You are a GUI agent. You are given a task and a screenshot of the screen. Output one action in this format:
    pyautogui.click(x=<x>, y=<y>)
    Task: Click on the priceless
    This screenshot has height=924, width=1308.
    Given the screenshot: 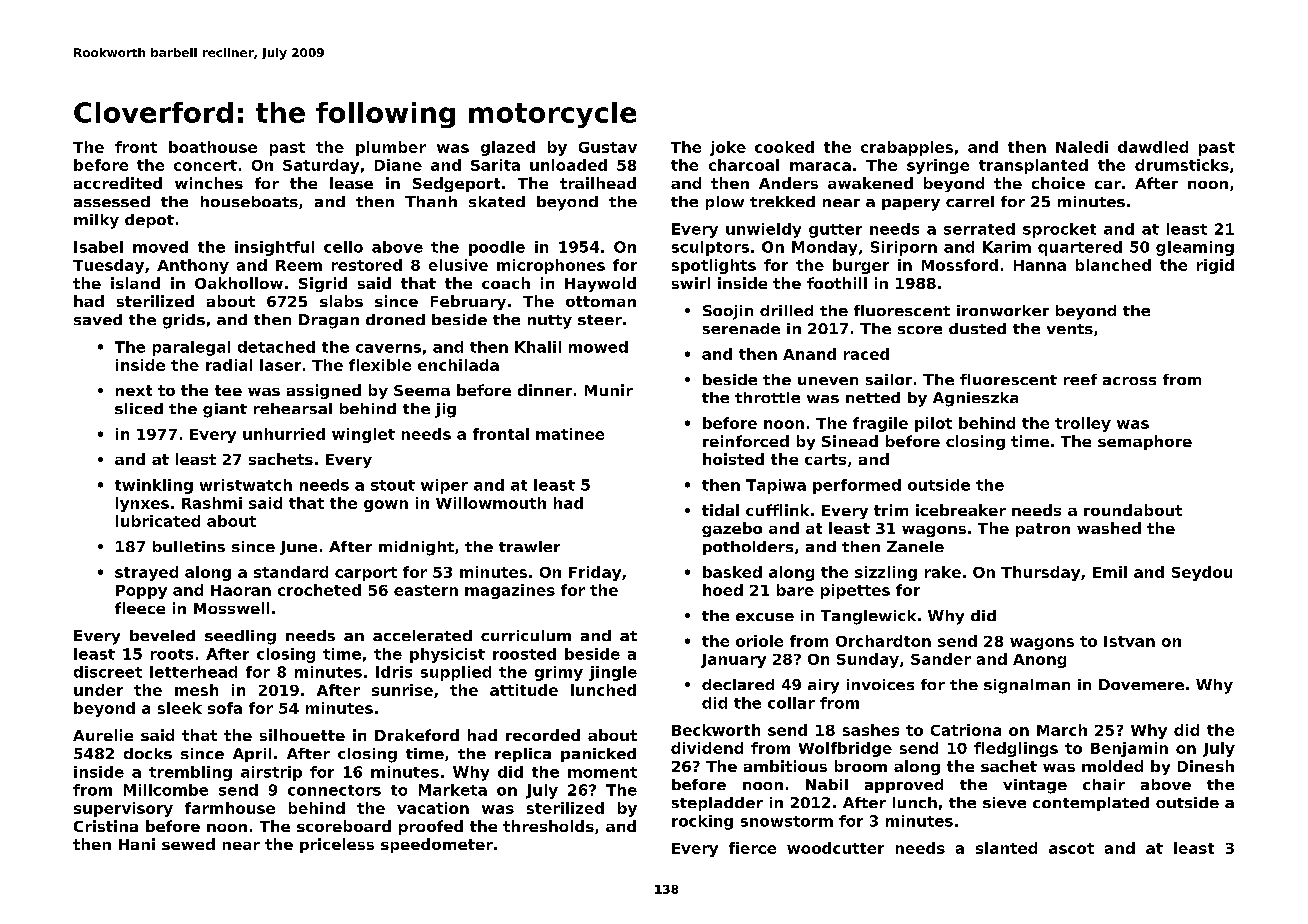 What is the action you would take?
    pyautogui.click(x=337, y=845)
